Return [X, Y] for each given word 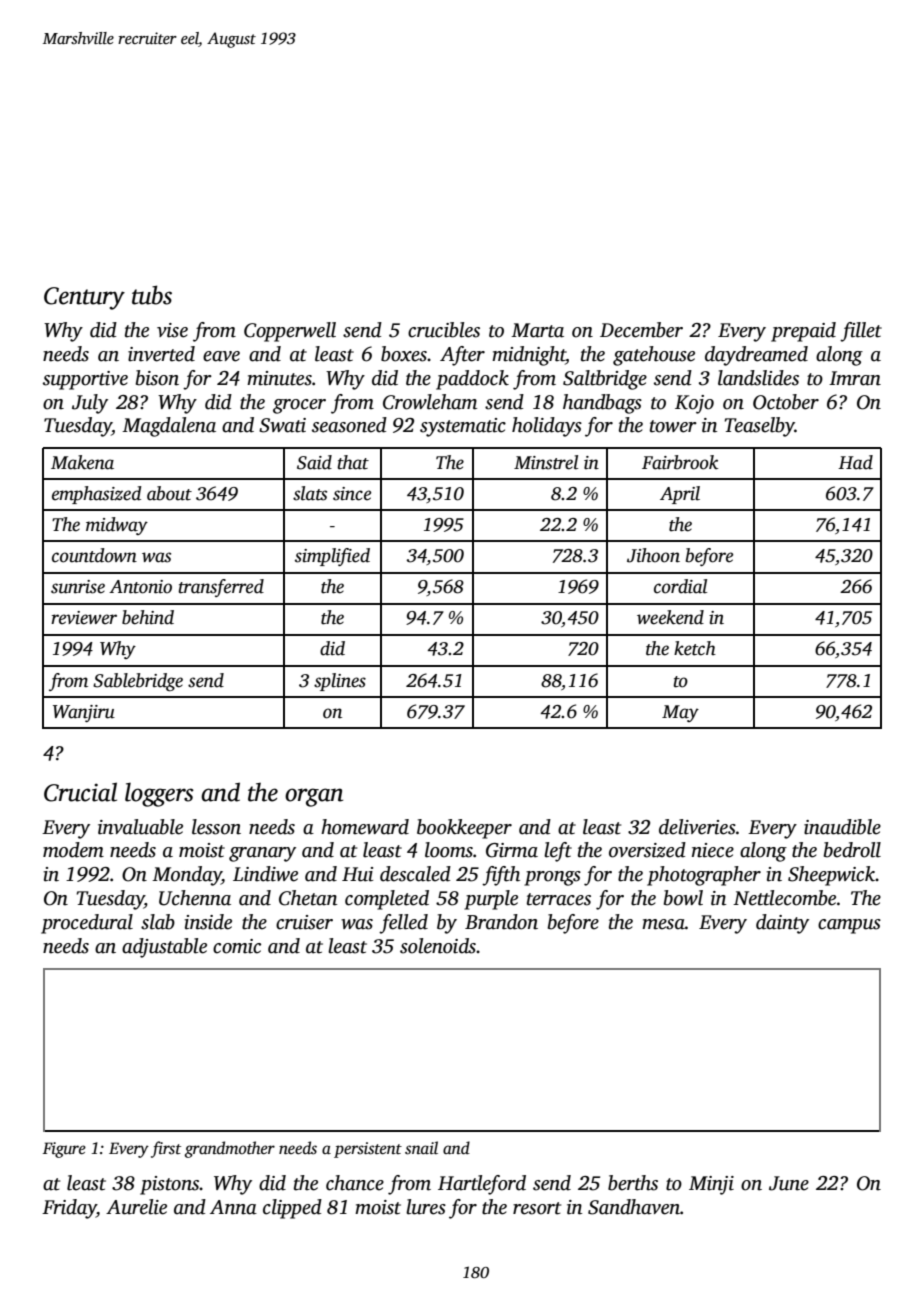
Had [855, 462]
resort [537, 1208]
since [352, 494]
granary [262, 854]
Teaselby [760, 427]
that [353, 462]
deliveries [697, 827]
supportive [85, 380]
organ [314, 797]
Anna [233, 1207]
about [169, 493]
